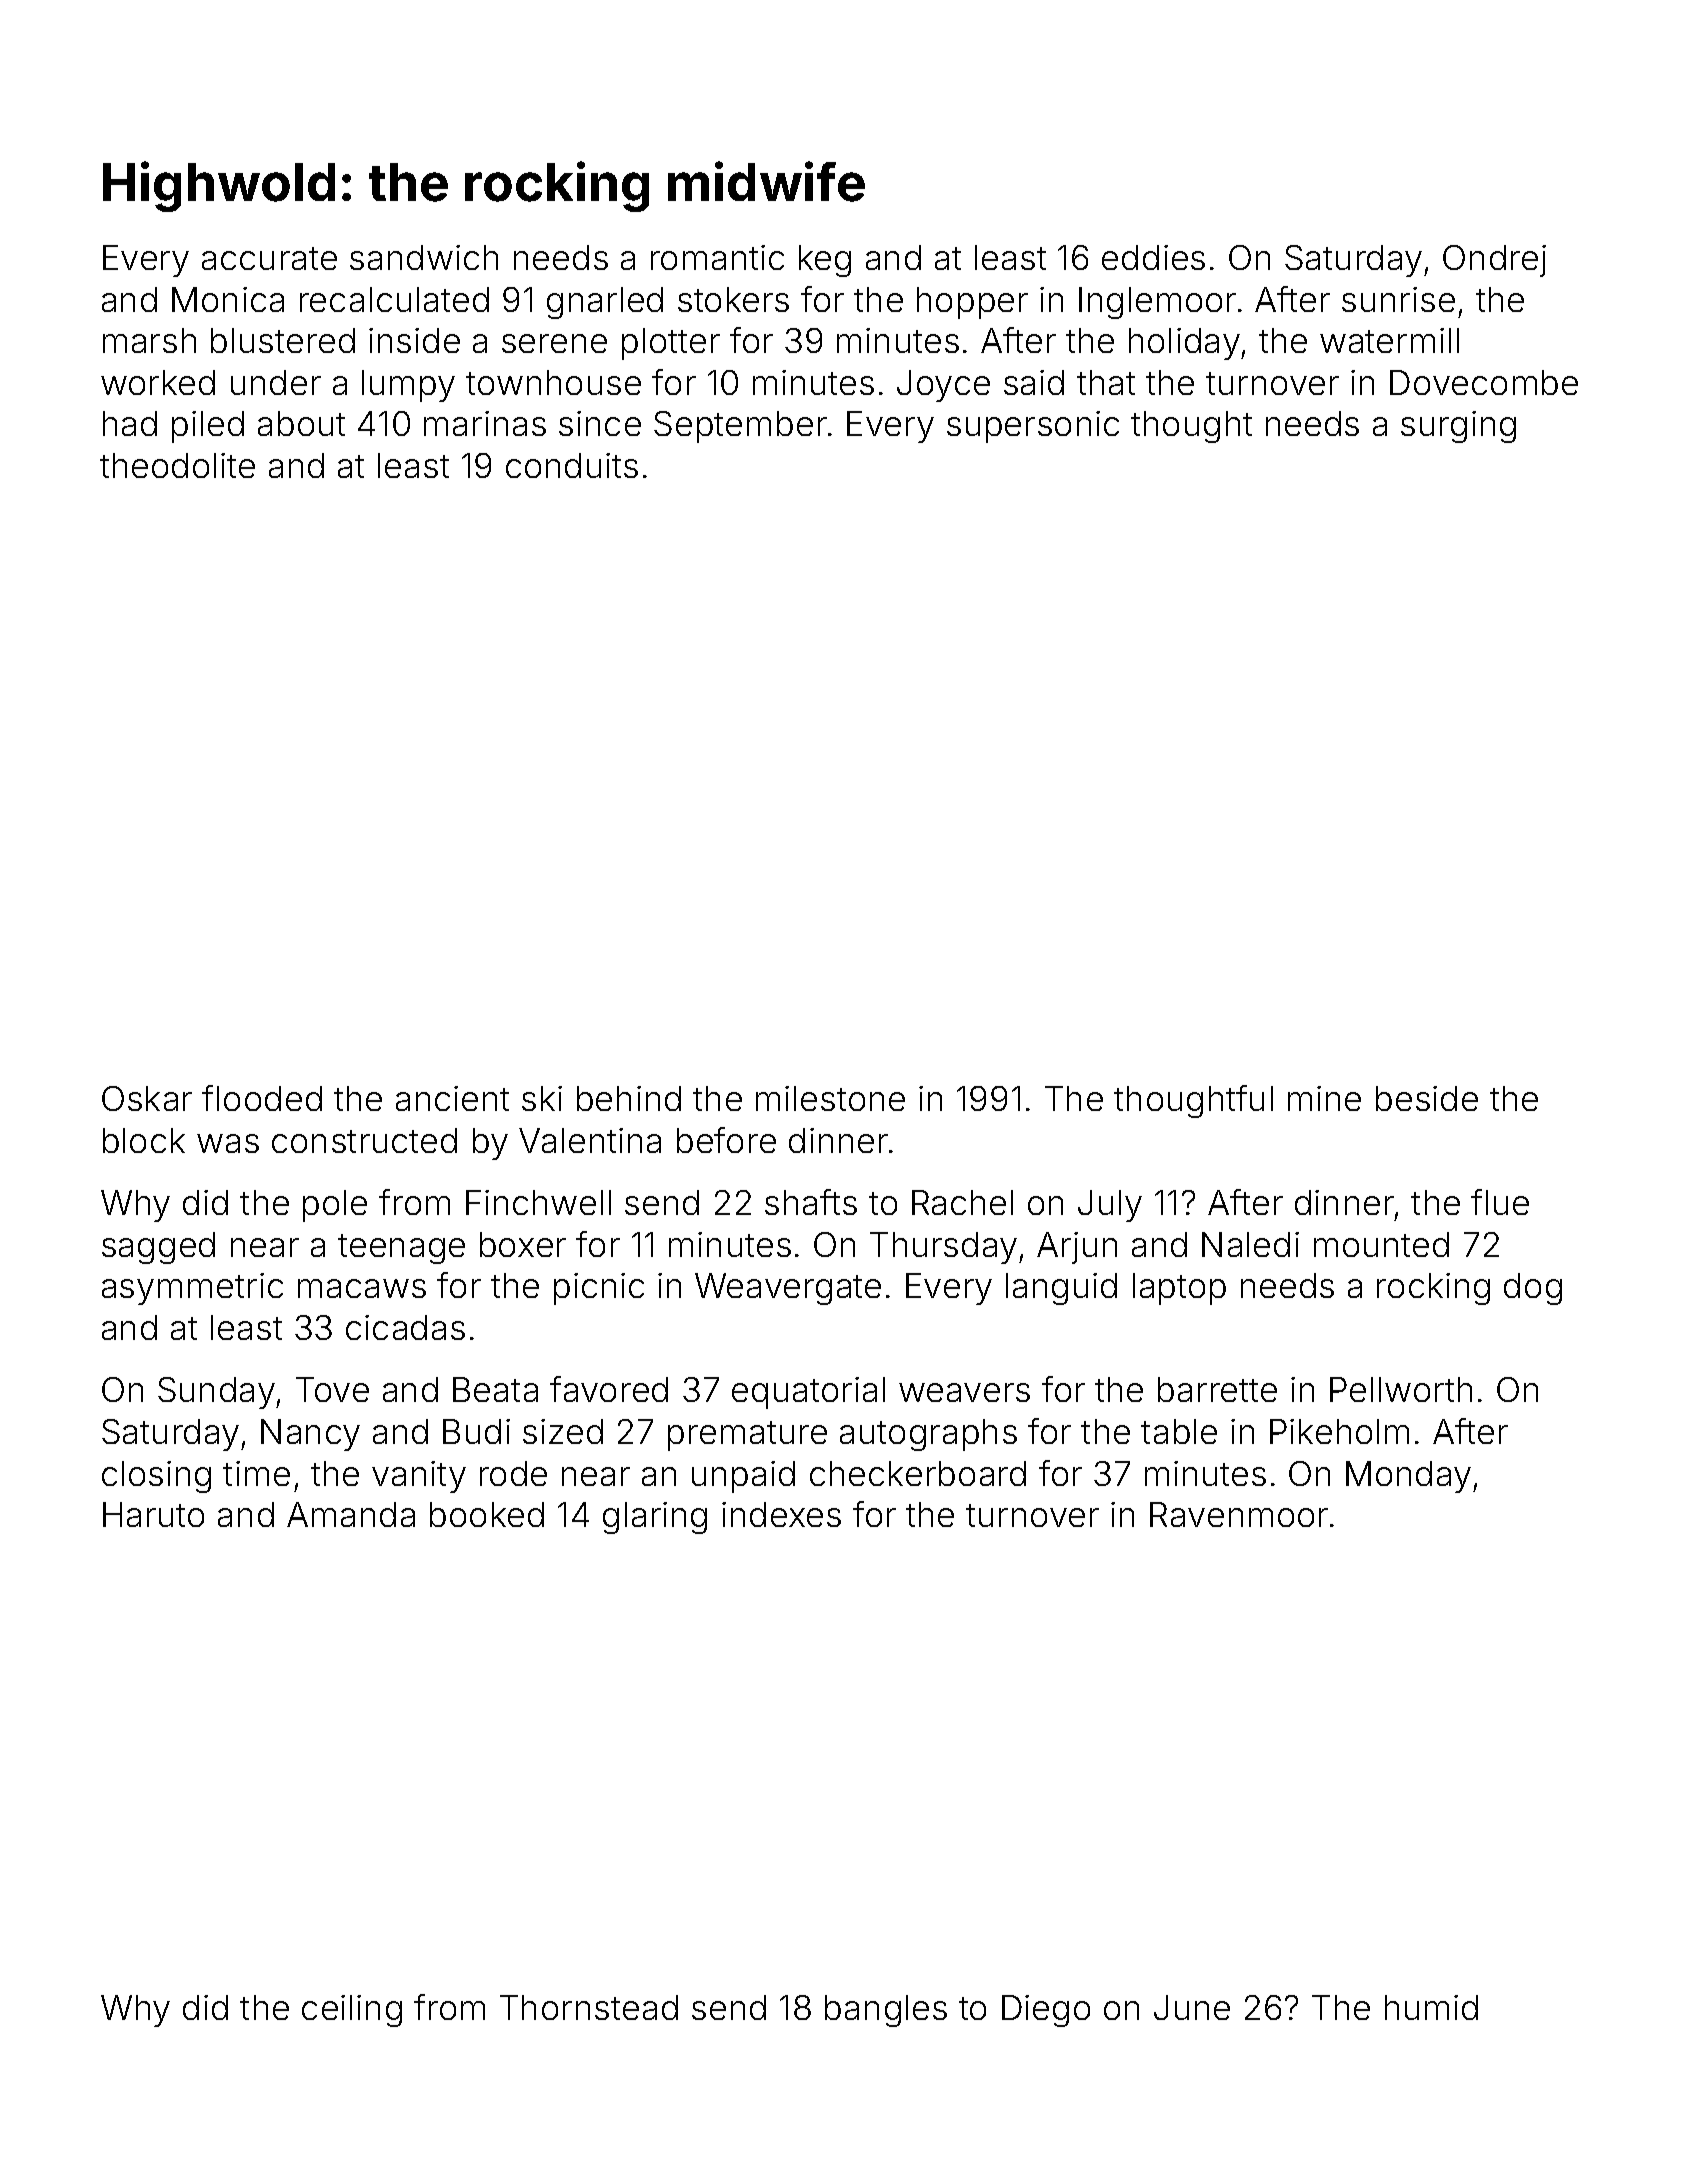 Image resolution: width=1683 pixels, height=2178 pixels. Describe the element at coordinates (1033, 427) in the screenshot. I see `supersonic` at that location.
